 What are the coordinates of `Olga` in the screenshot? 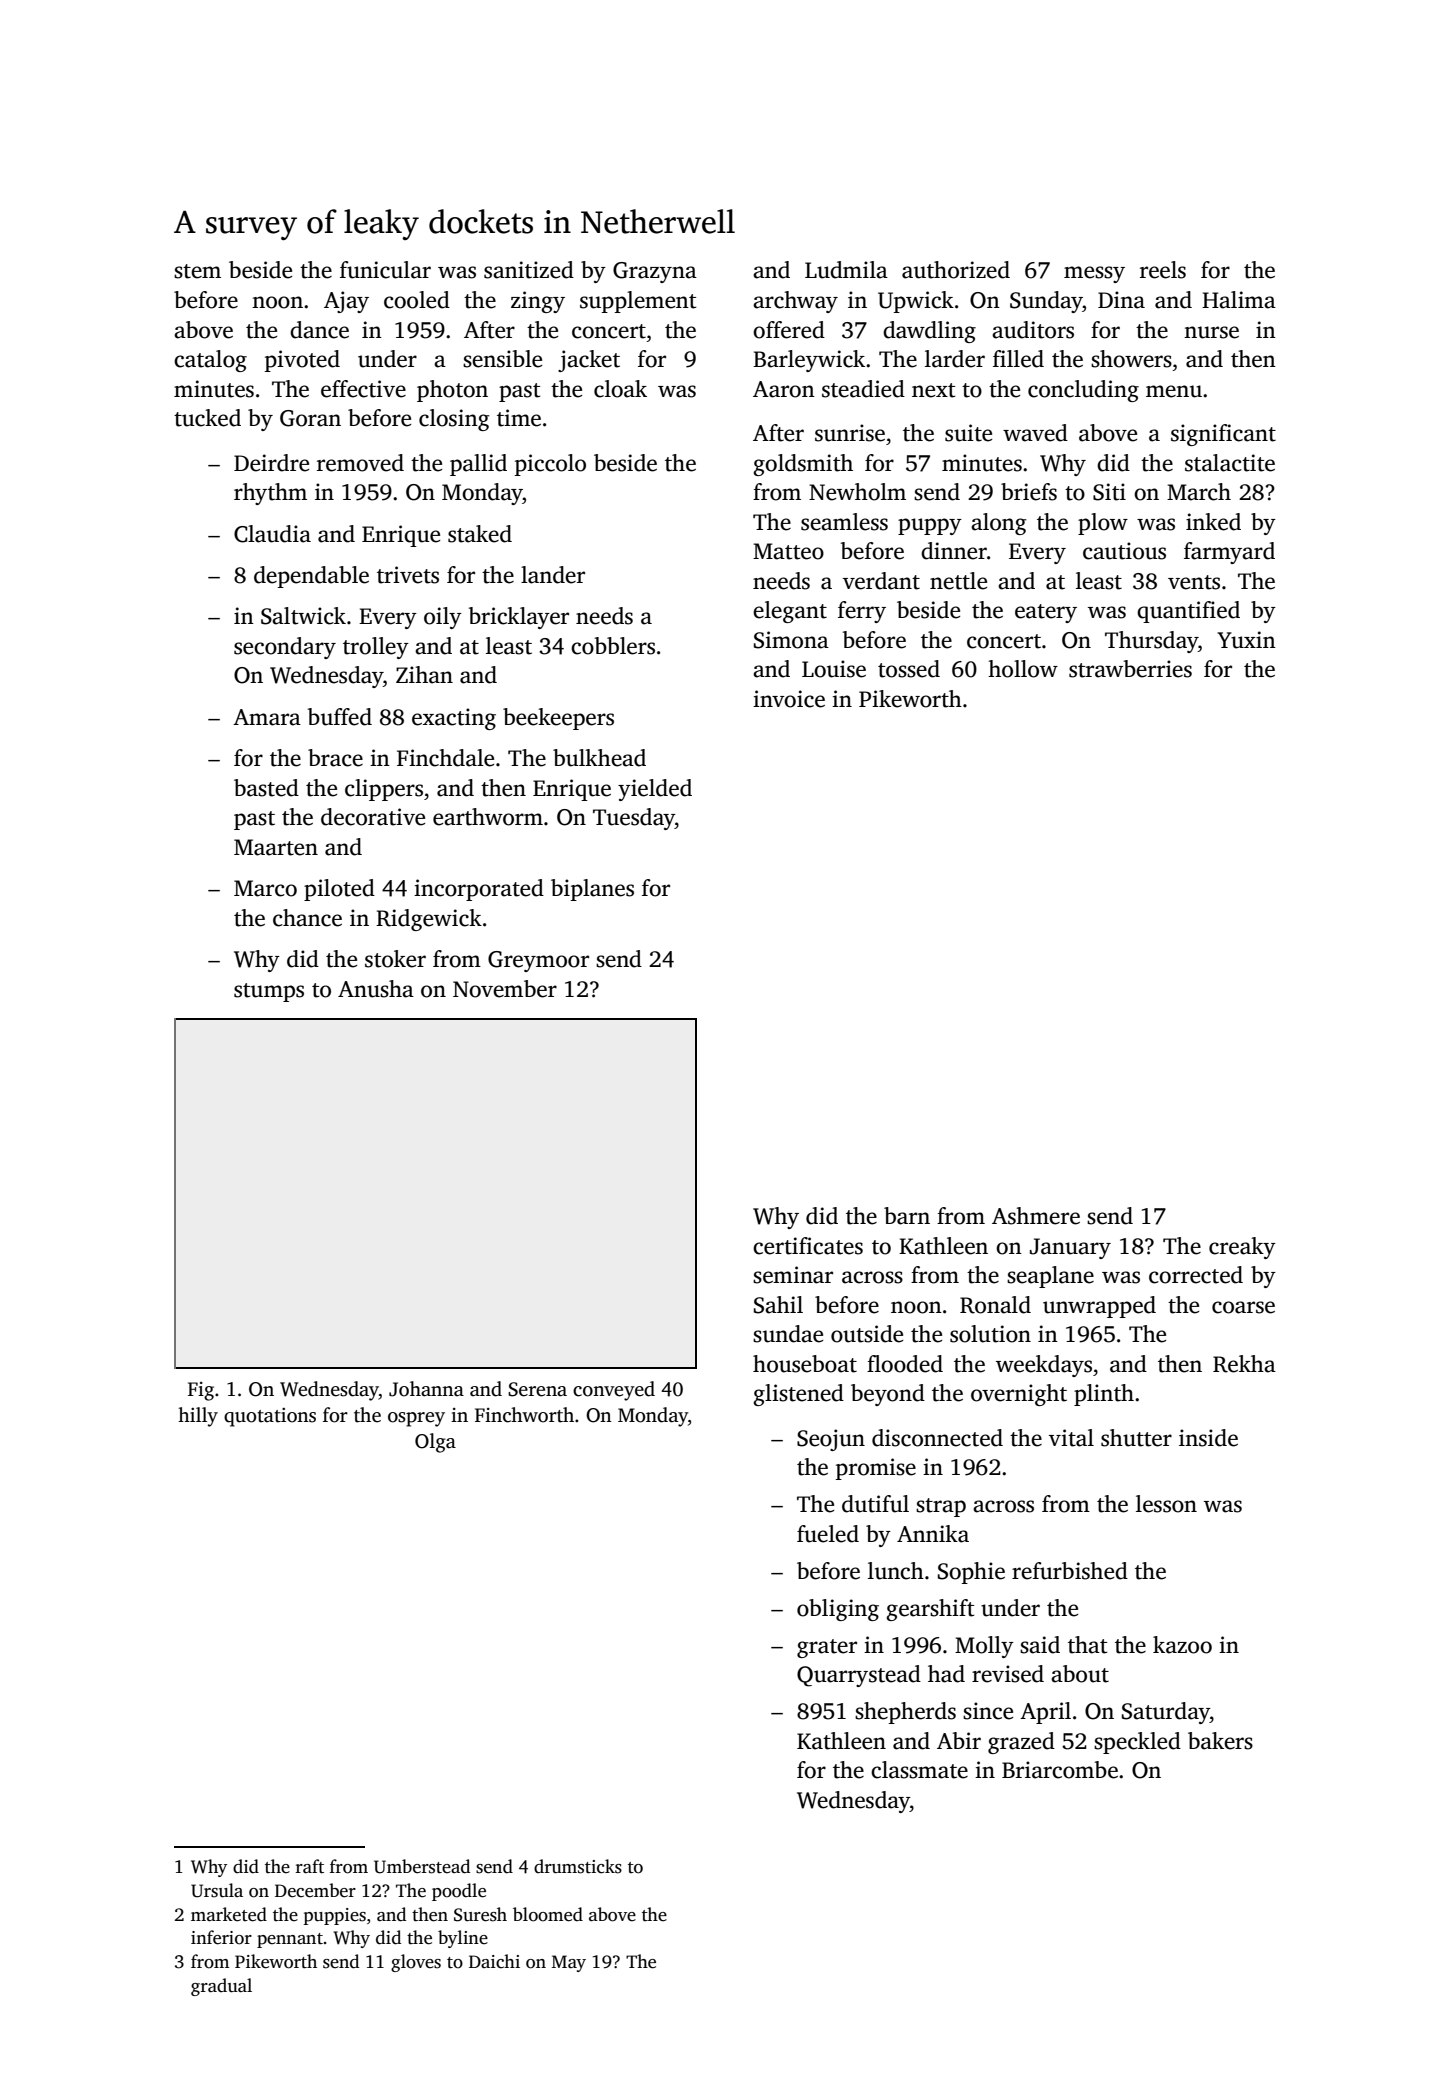 It's located at (435, 1443).
